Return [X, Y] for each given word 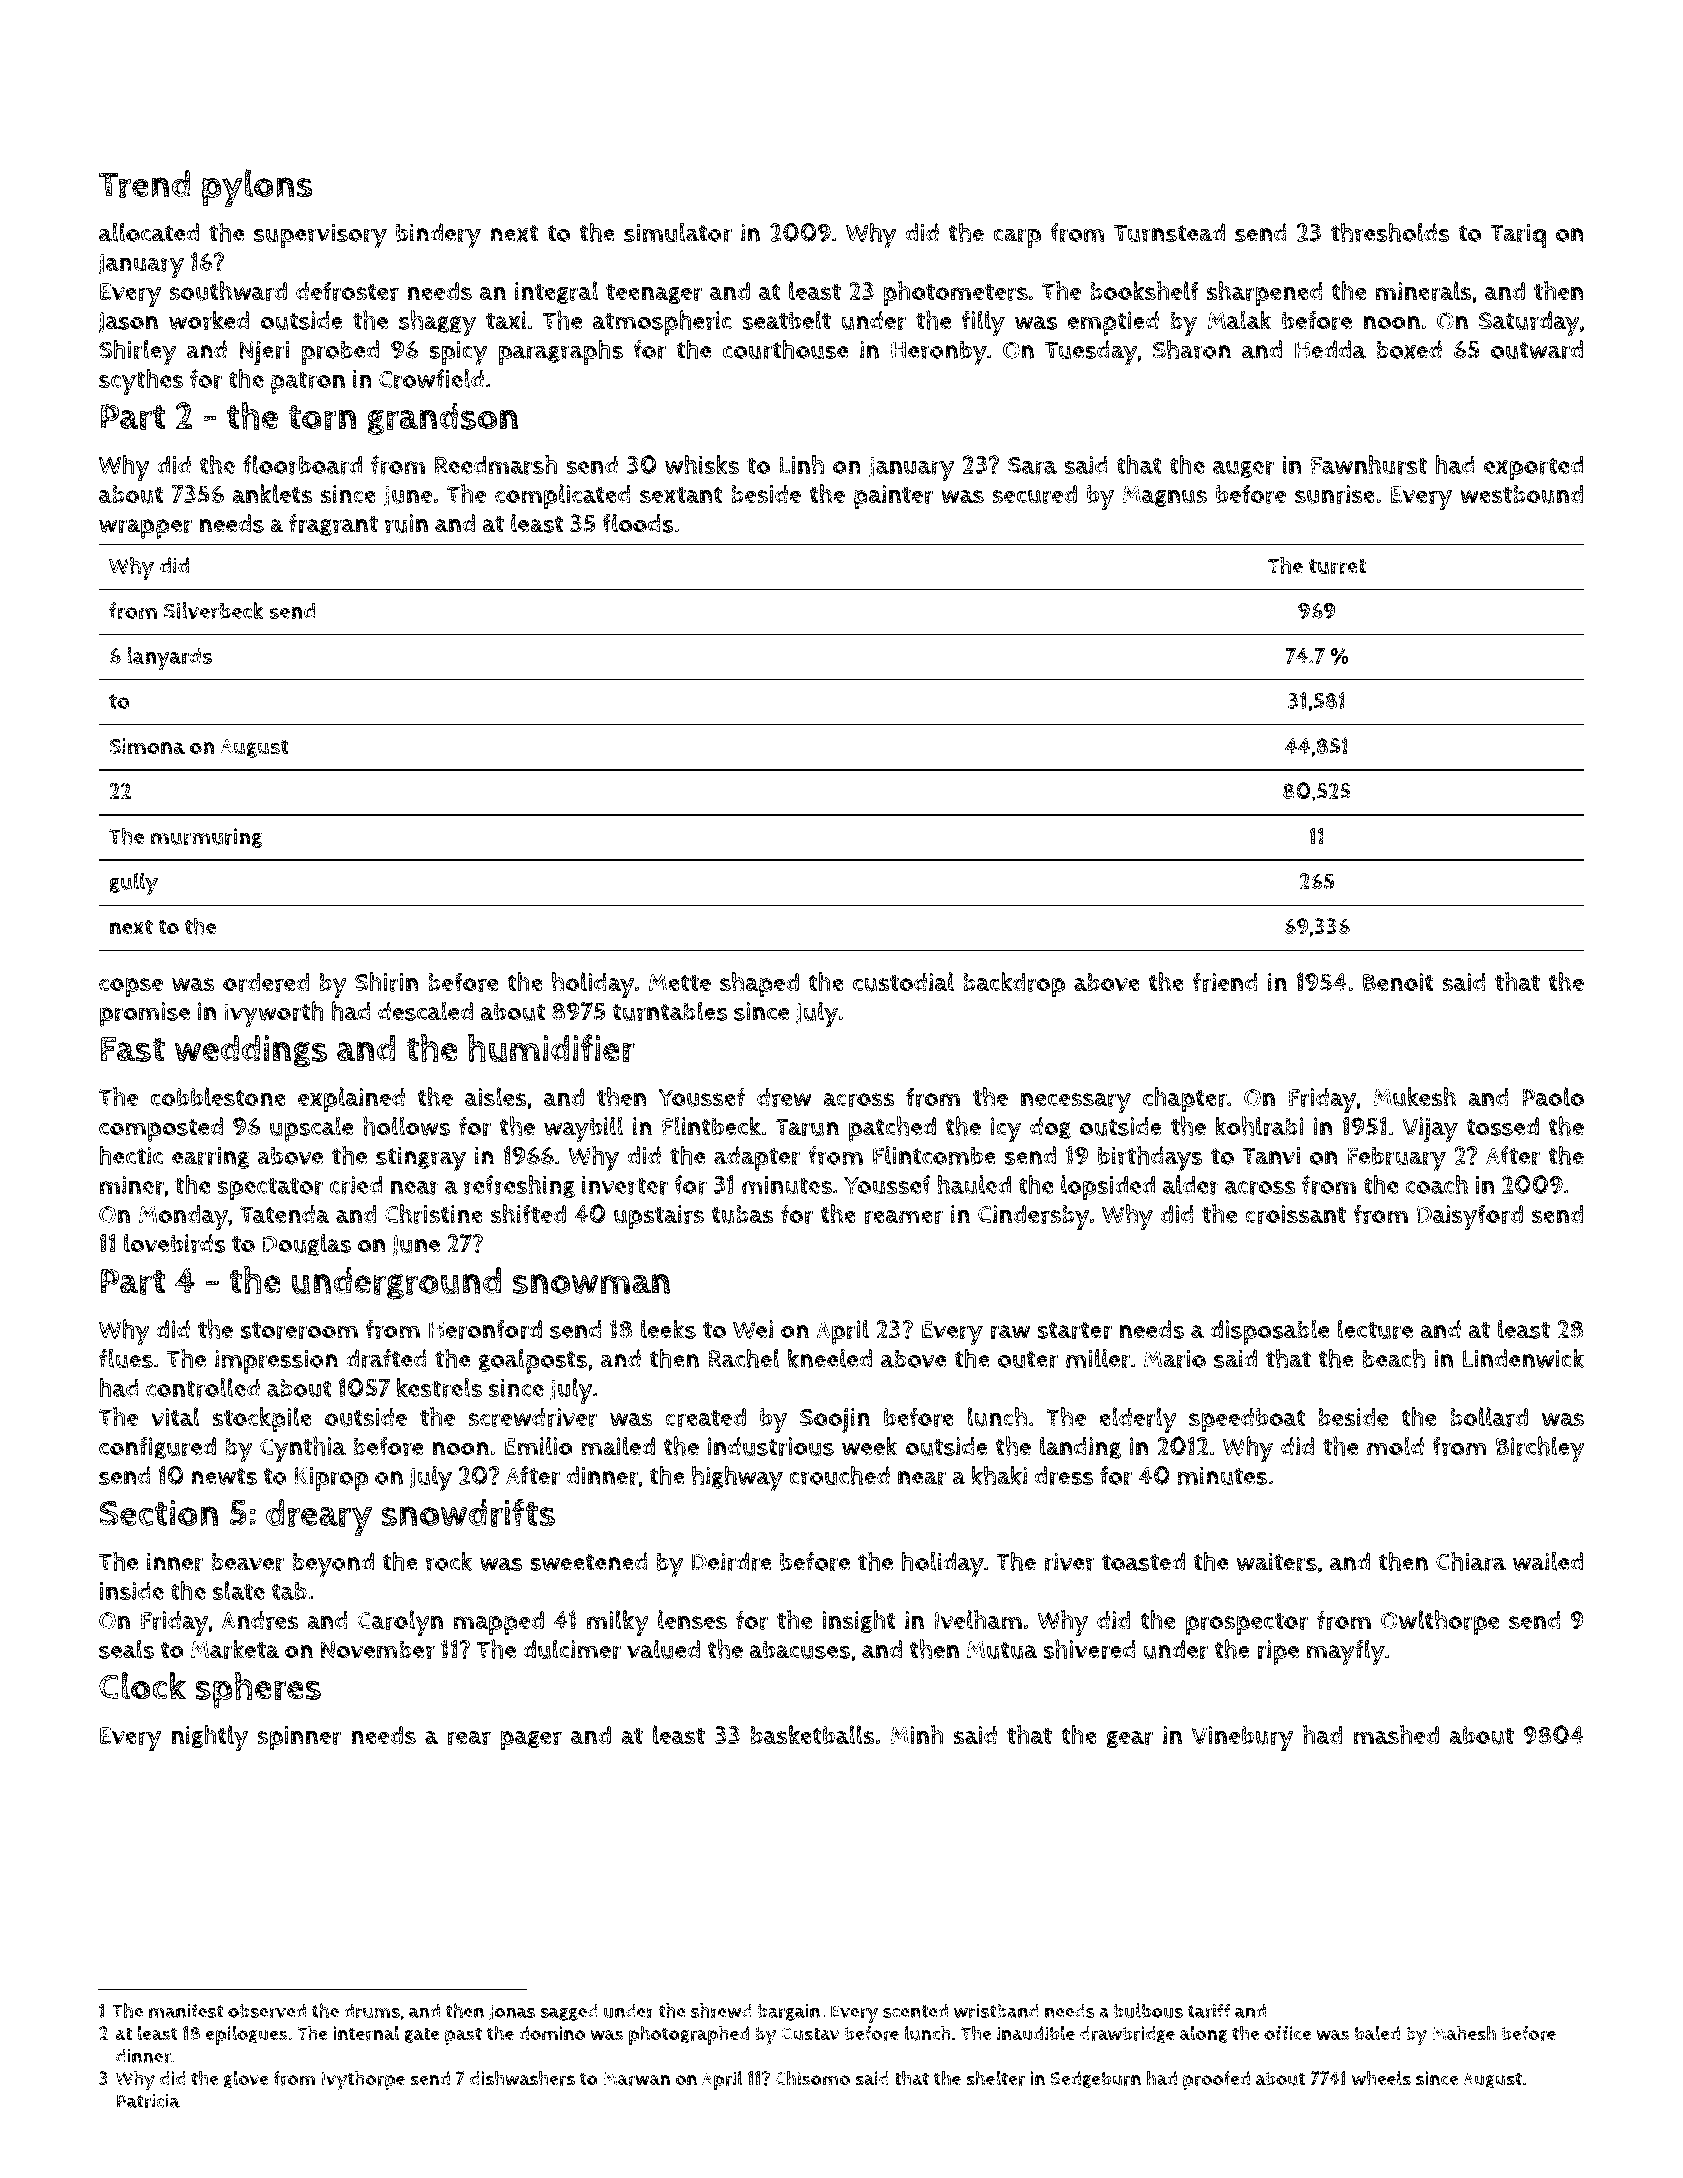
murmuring [206, 838]
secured [1034, 494]
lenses [692, 1620]
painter [893, 497]
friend [1225, 982]
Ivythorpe [363, 2080]
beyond [333, 1565]
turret [1337, 566]
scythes [141, 382]
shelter [995, 2078]
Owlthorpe [1440, 1623]
